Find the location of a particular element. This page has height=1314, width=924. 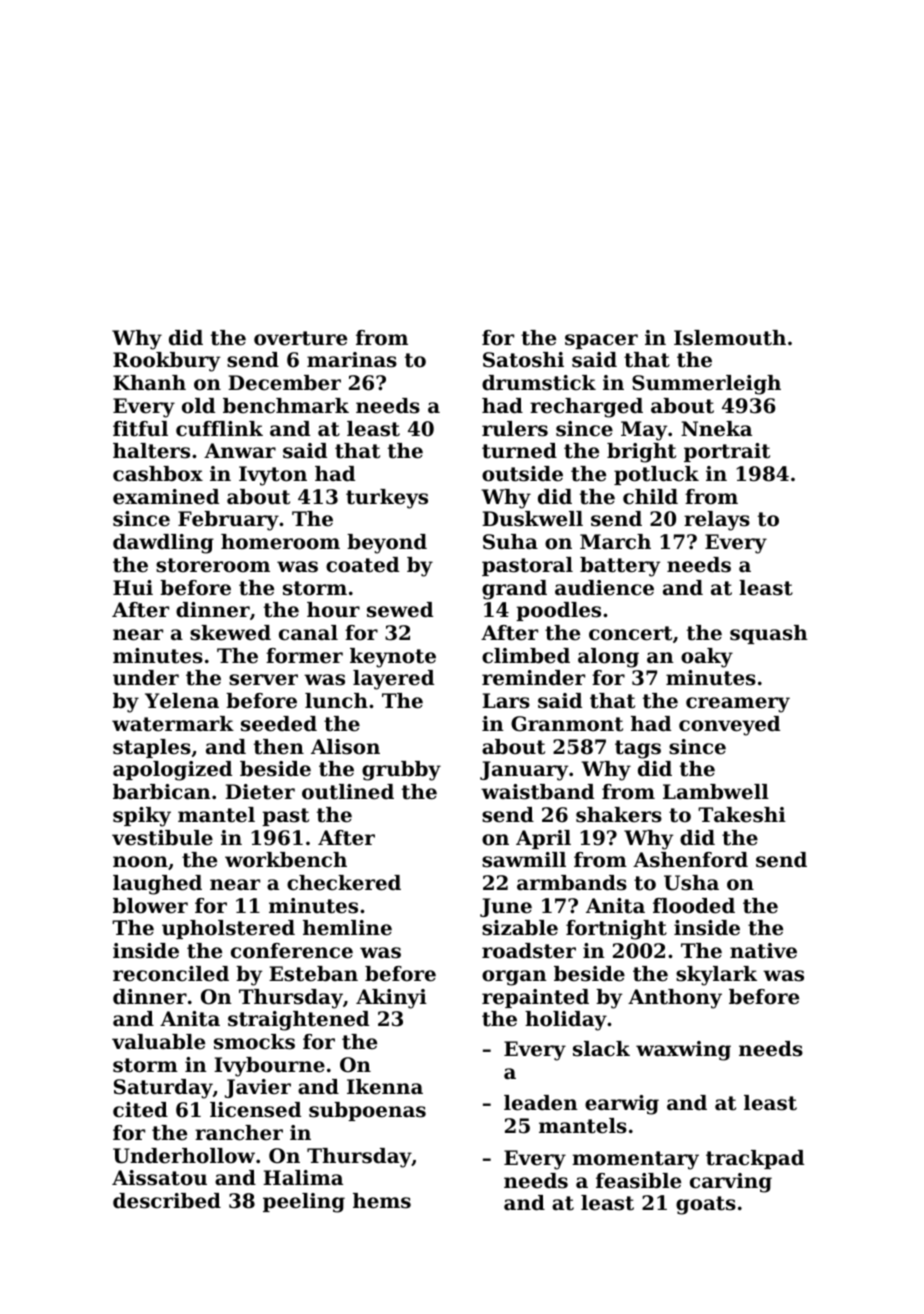

January is located at coordinates (524, 771).
